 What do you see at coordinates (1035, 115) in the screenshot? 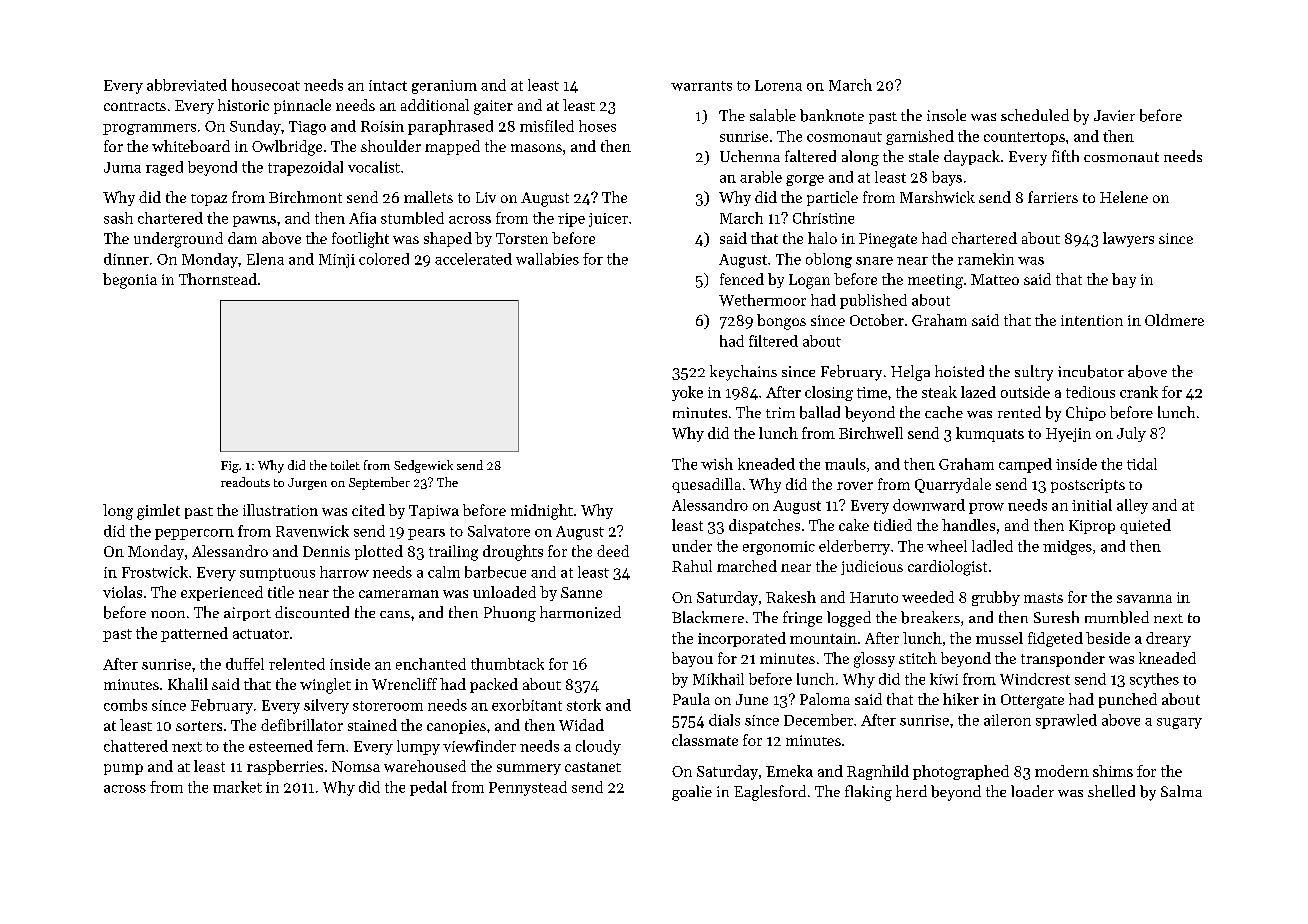
I see `scheduled` at bounding box center [1035, 115].
